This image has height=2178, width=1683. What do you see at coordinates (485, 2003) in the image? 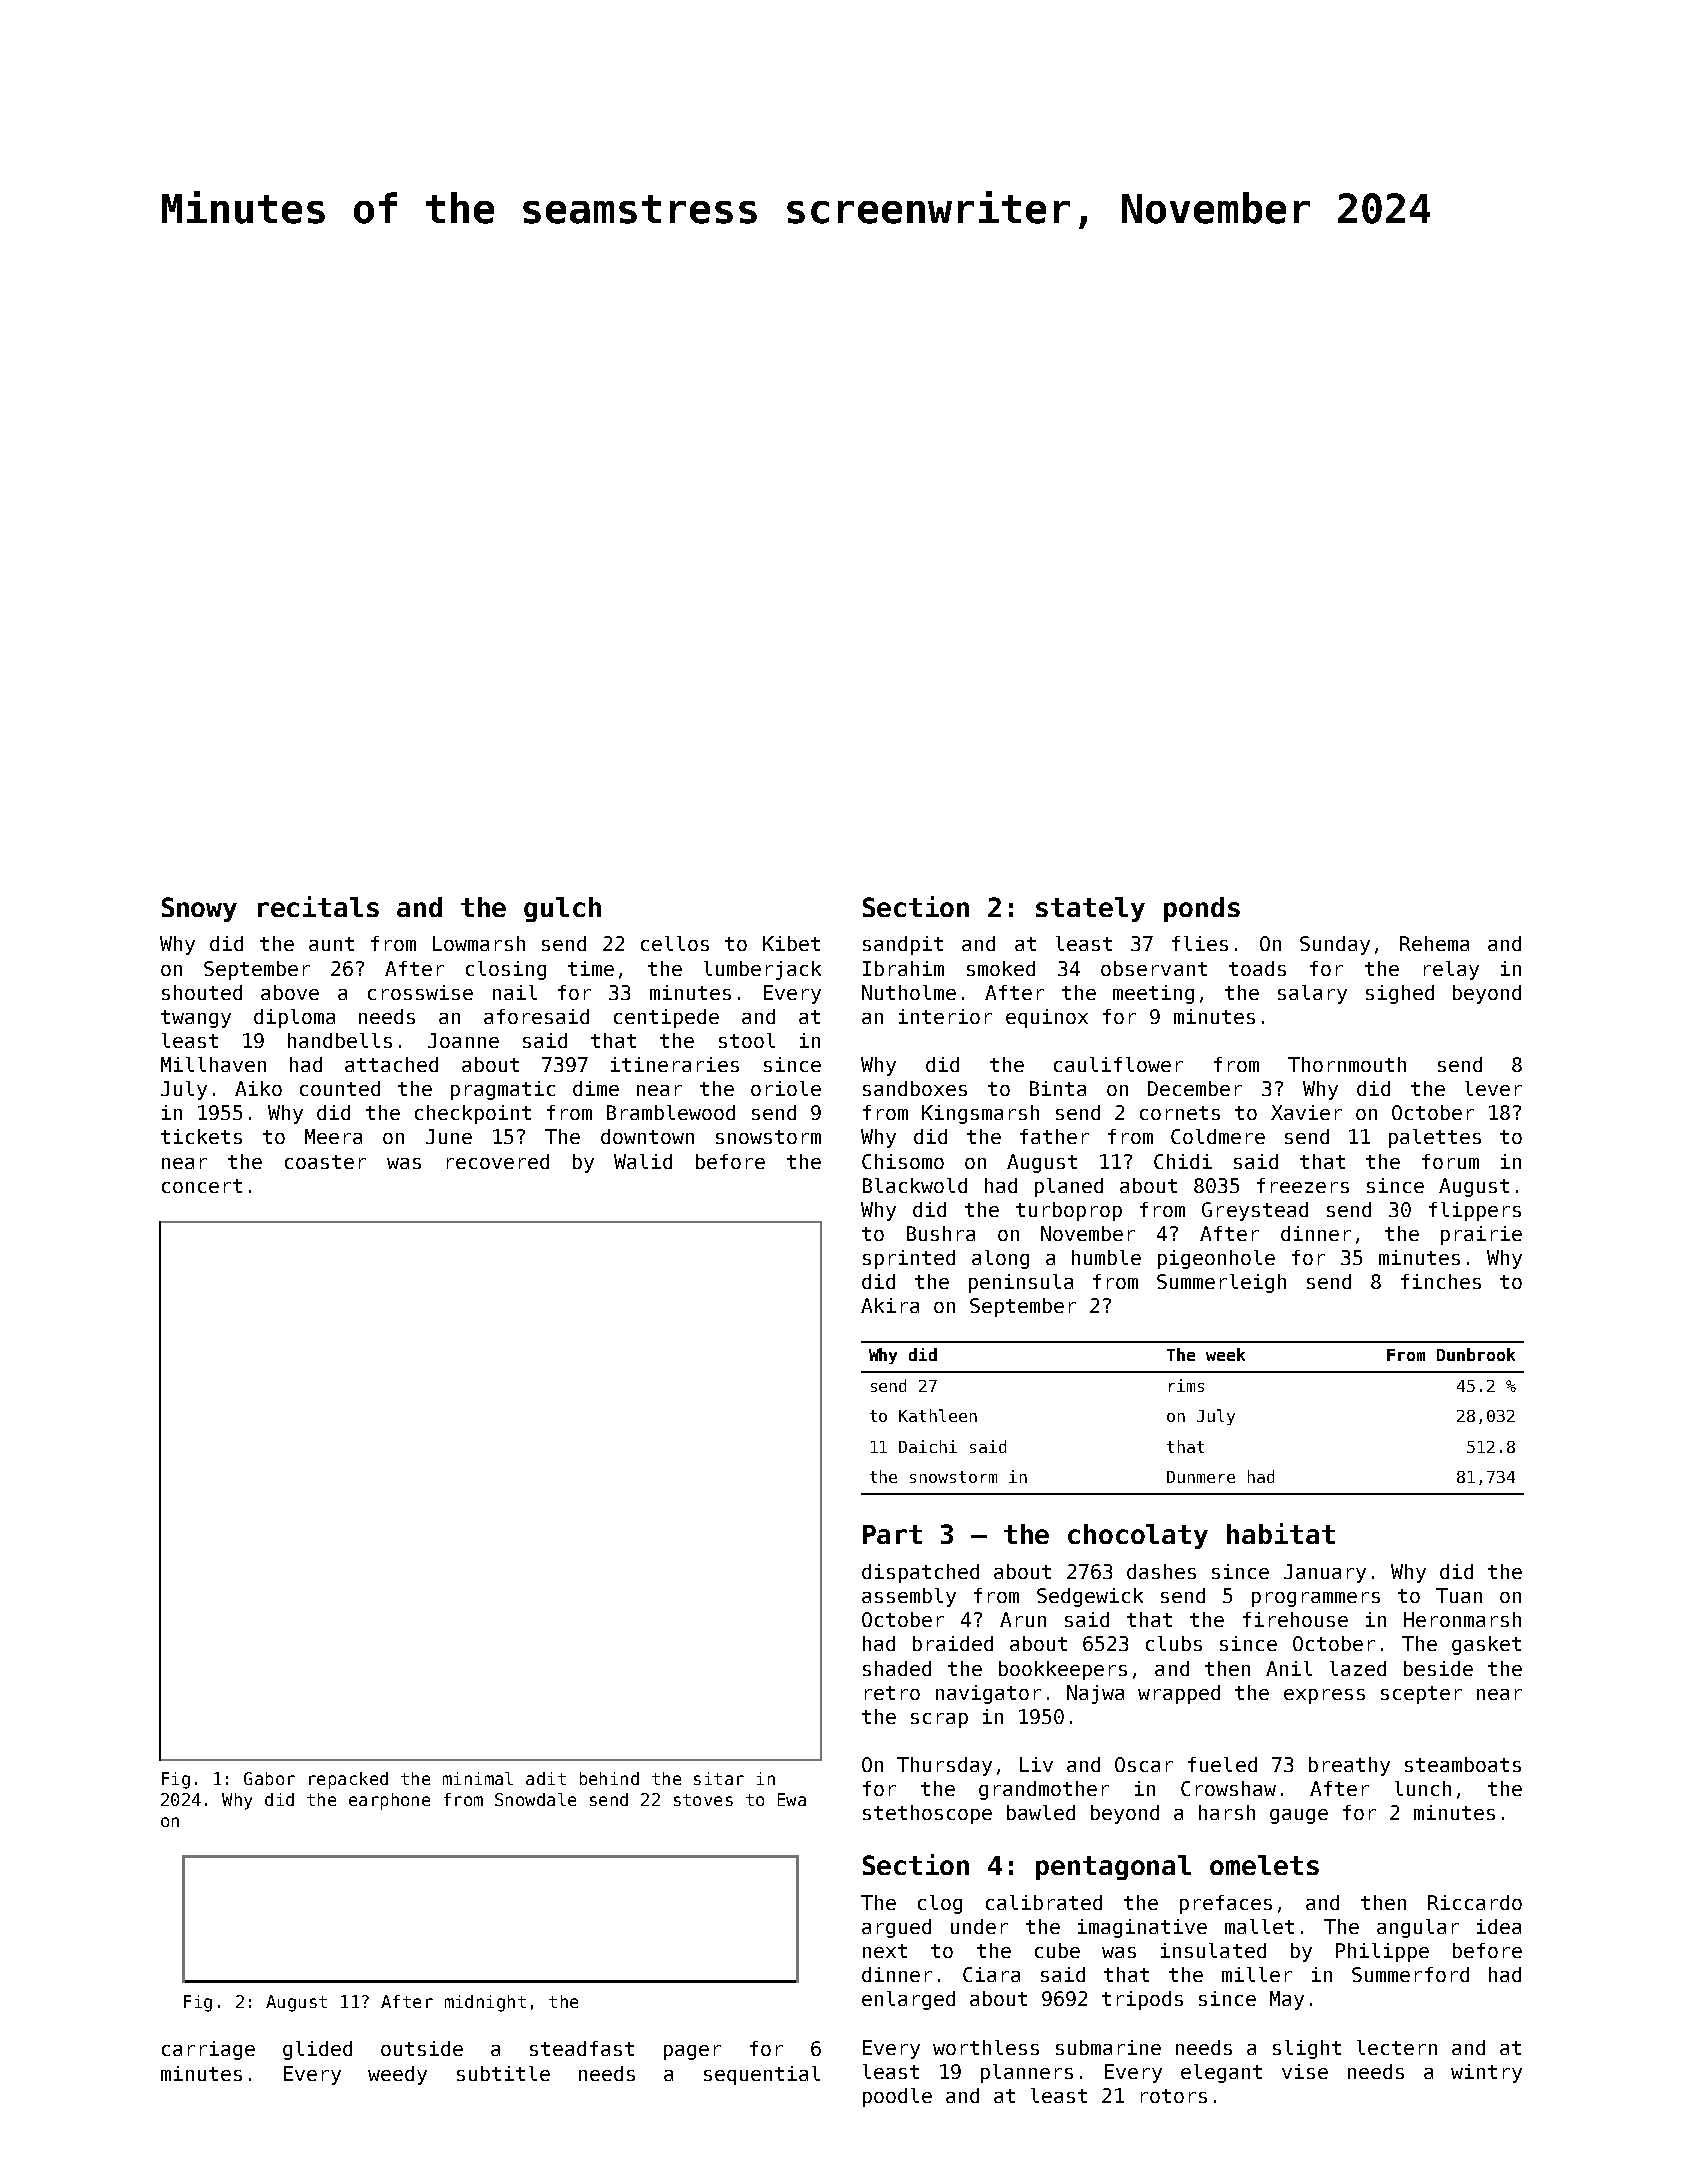
I see `midnight` at bounding box center [485, 2003].
